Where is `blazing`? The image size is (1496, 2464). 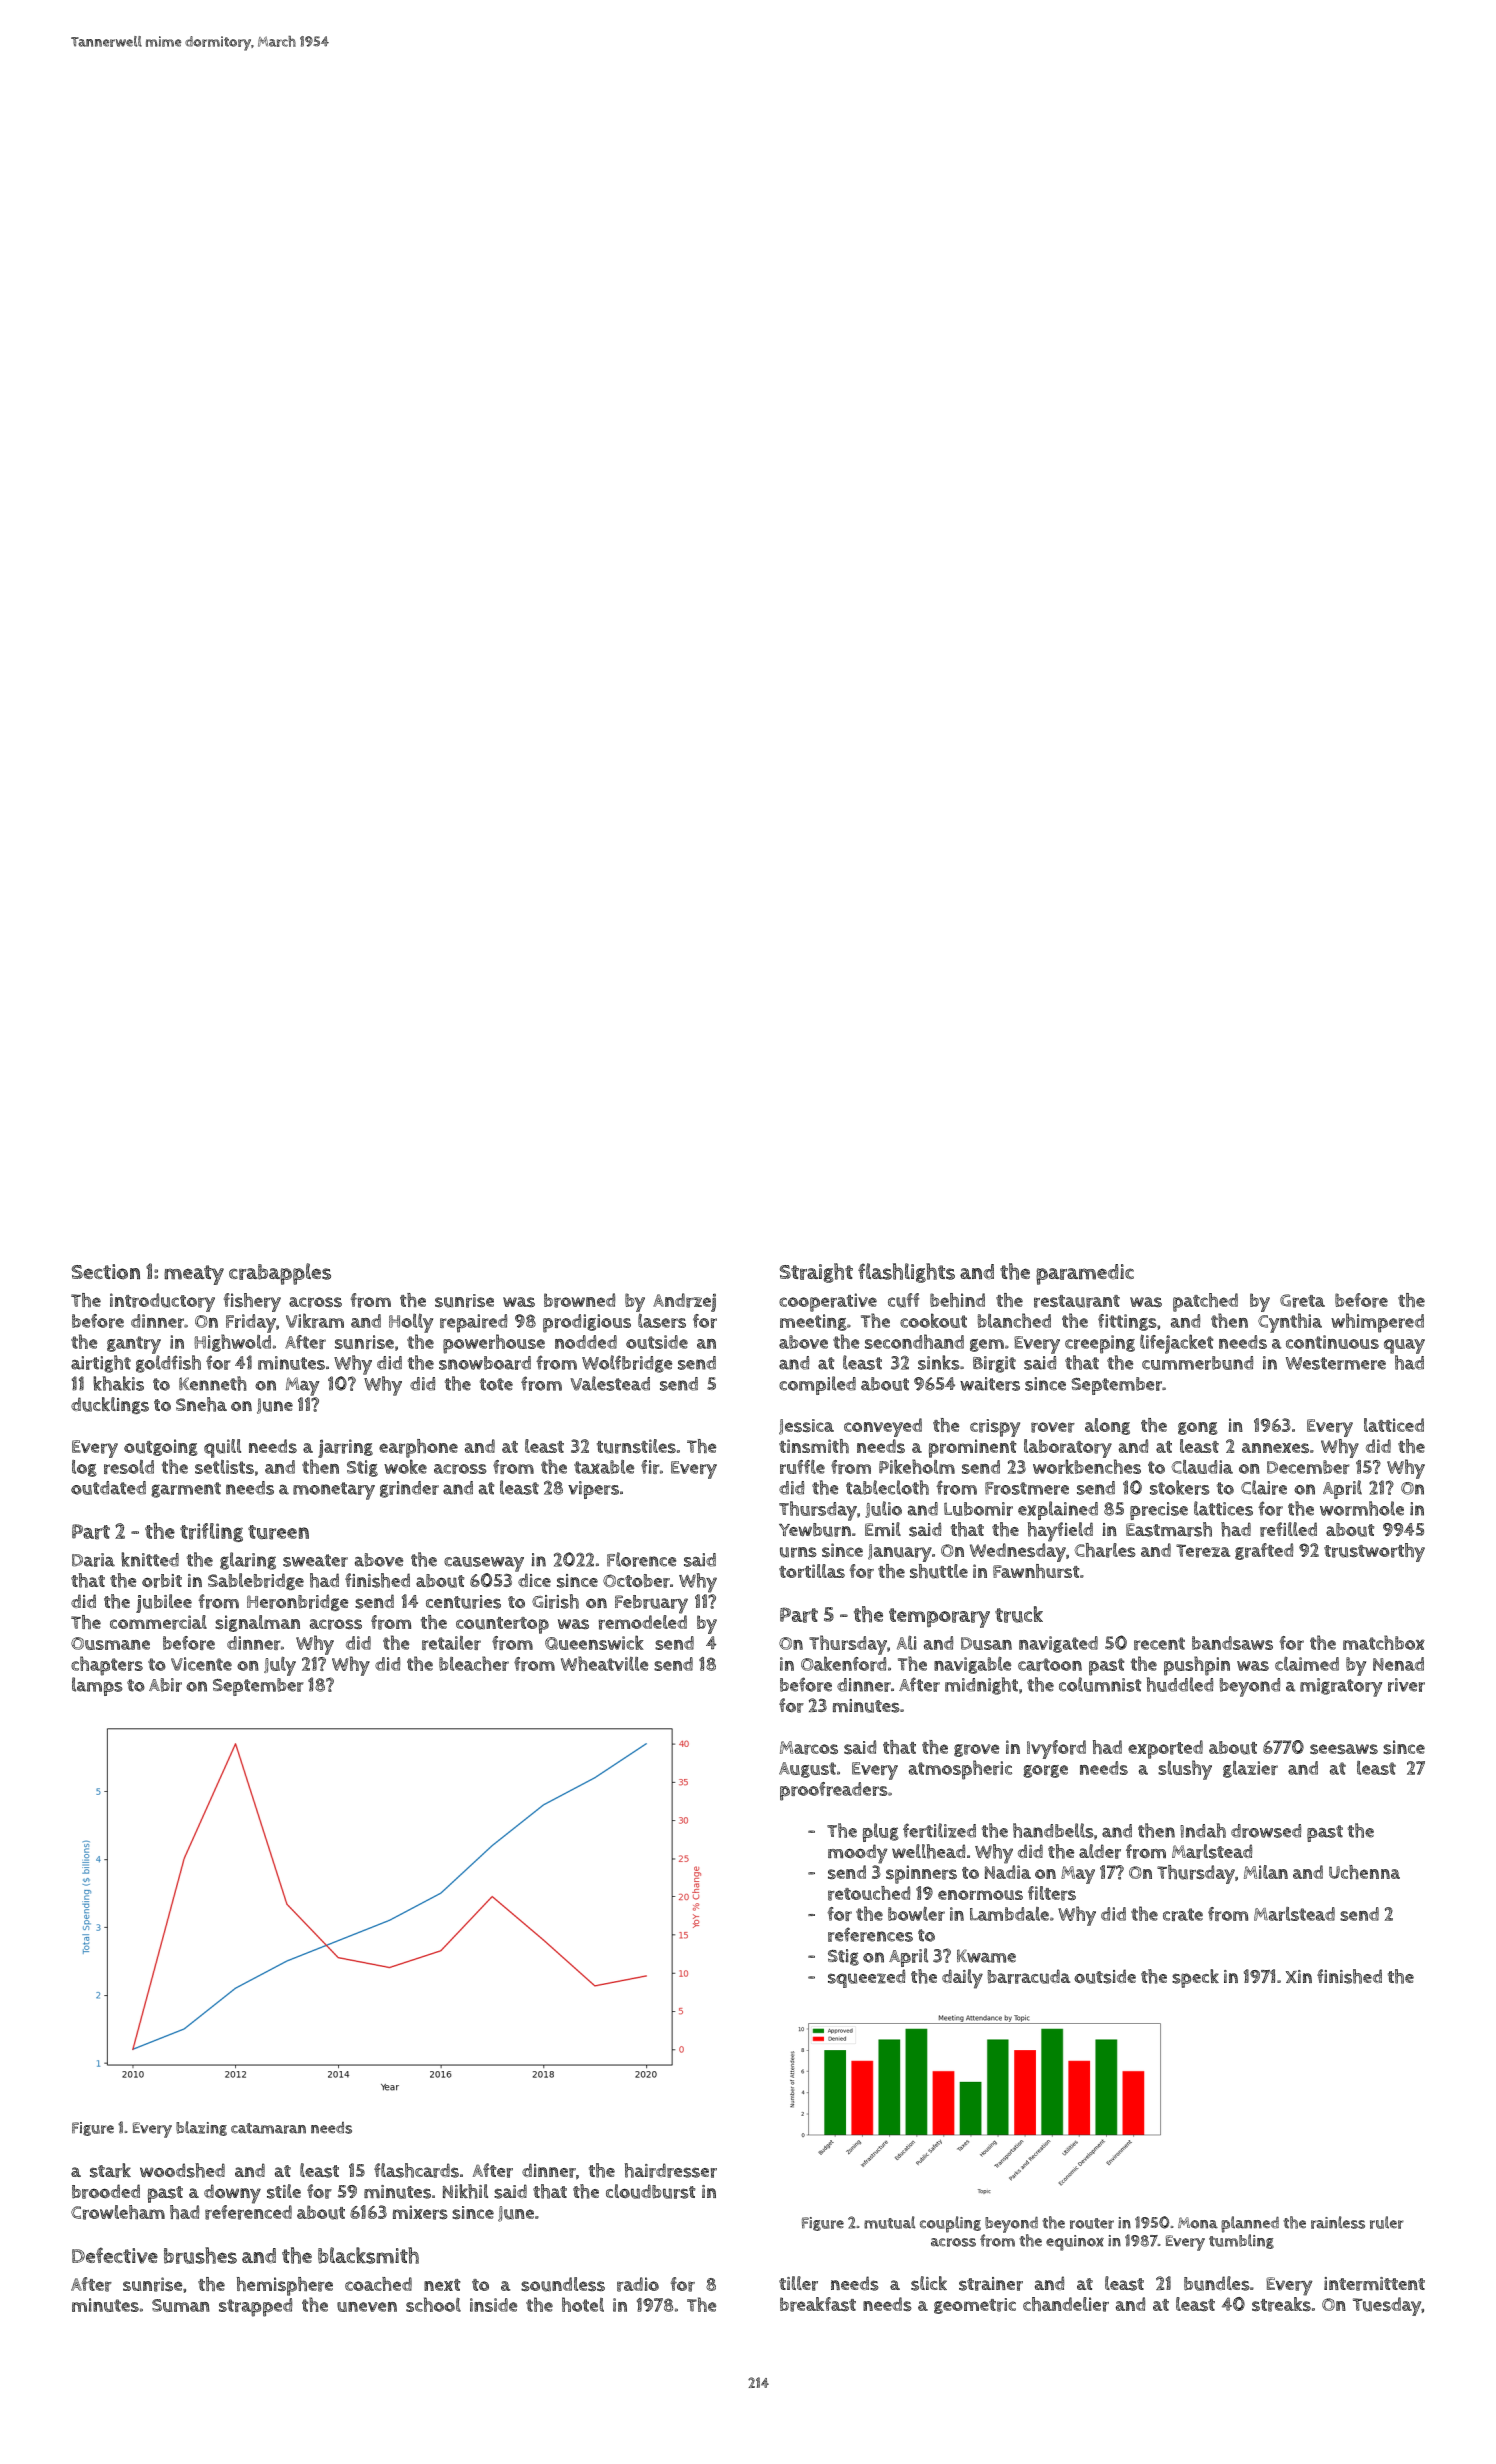 blazing is located at coordinates (201, 2128).
